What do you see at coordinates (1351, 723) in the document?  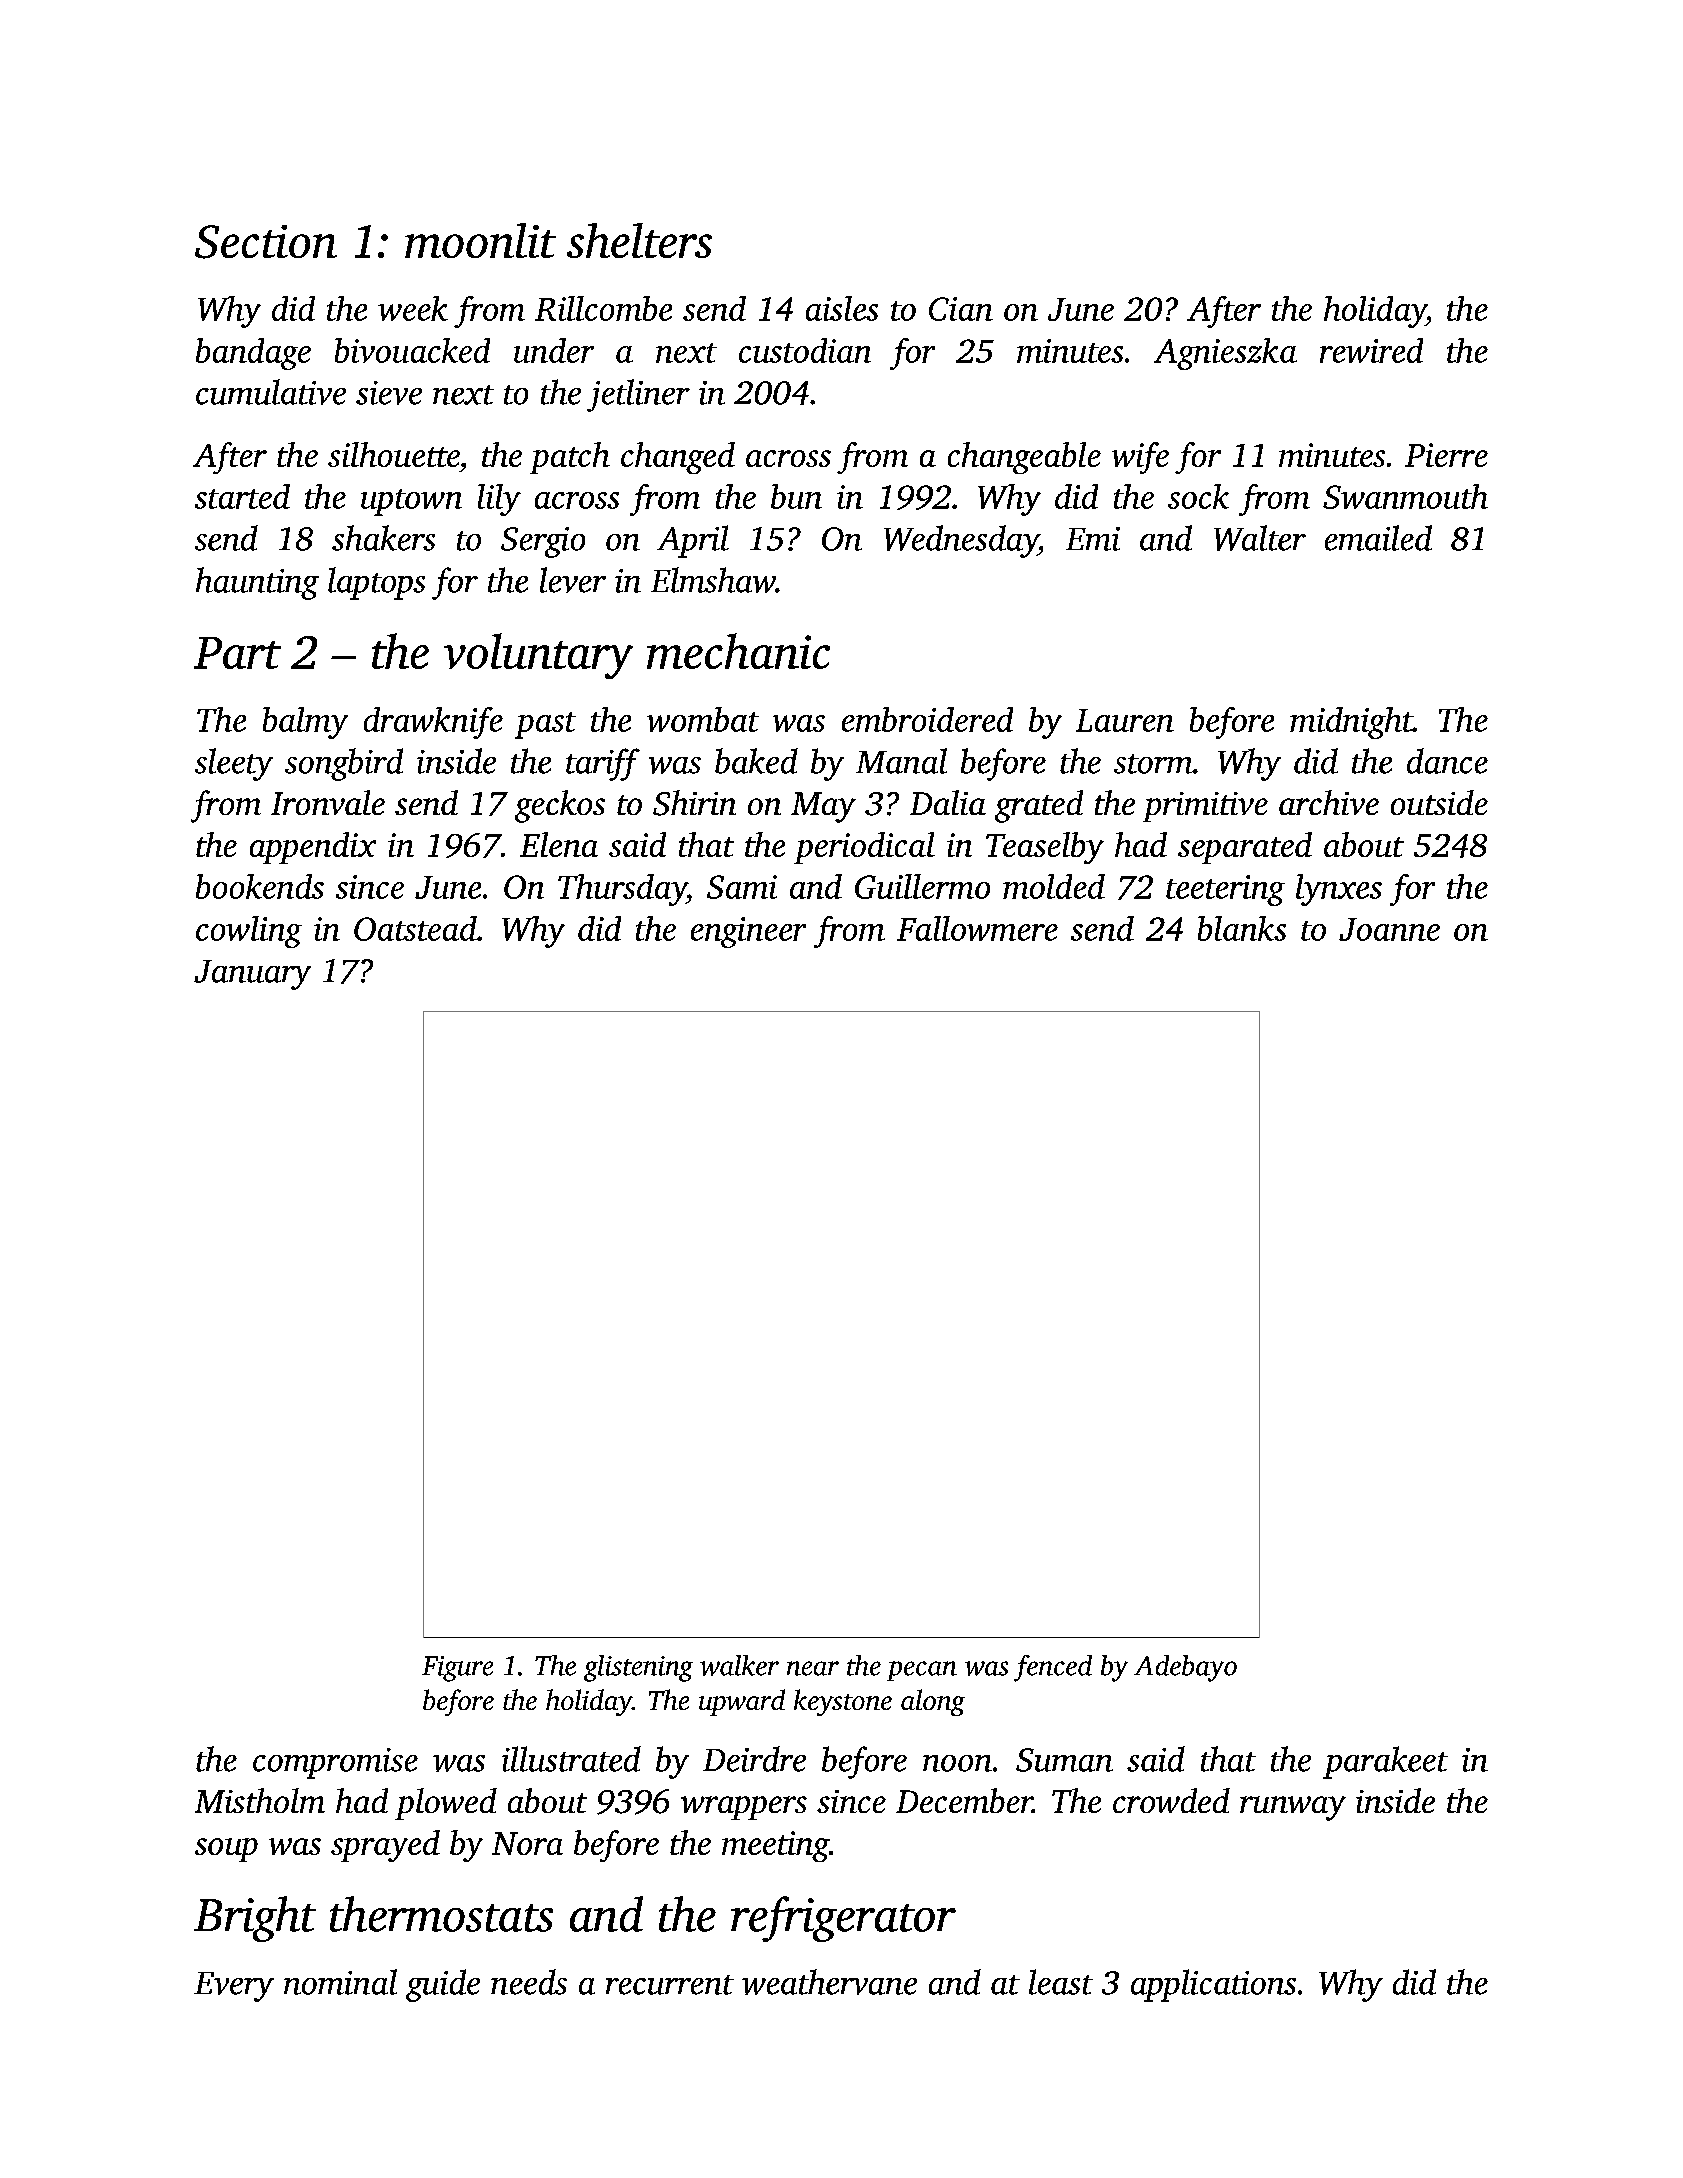 I see `midnight` at bounding box center [1351, 723].
